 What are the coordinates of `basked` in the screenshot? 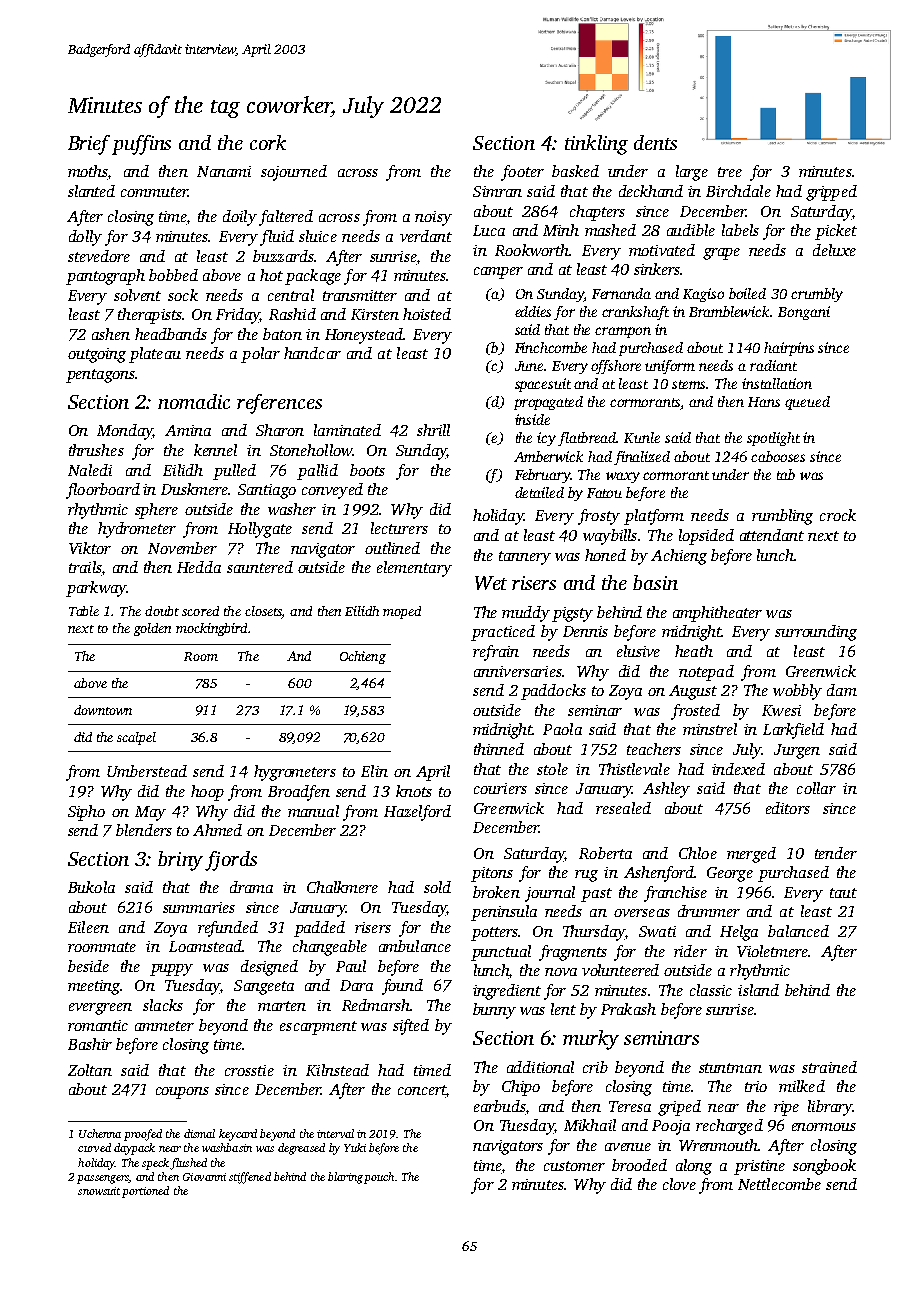 It's located at (575, 171).
